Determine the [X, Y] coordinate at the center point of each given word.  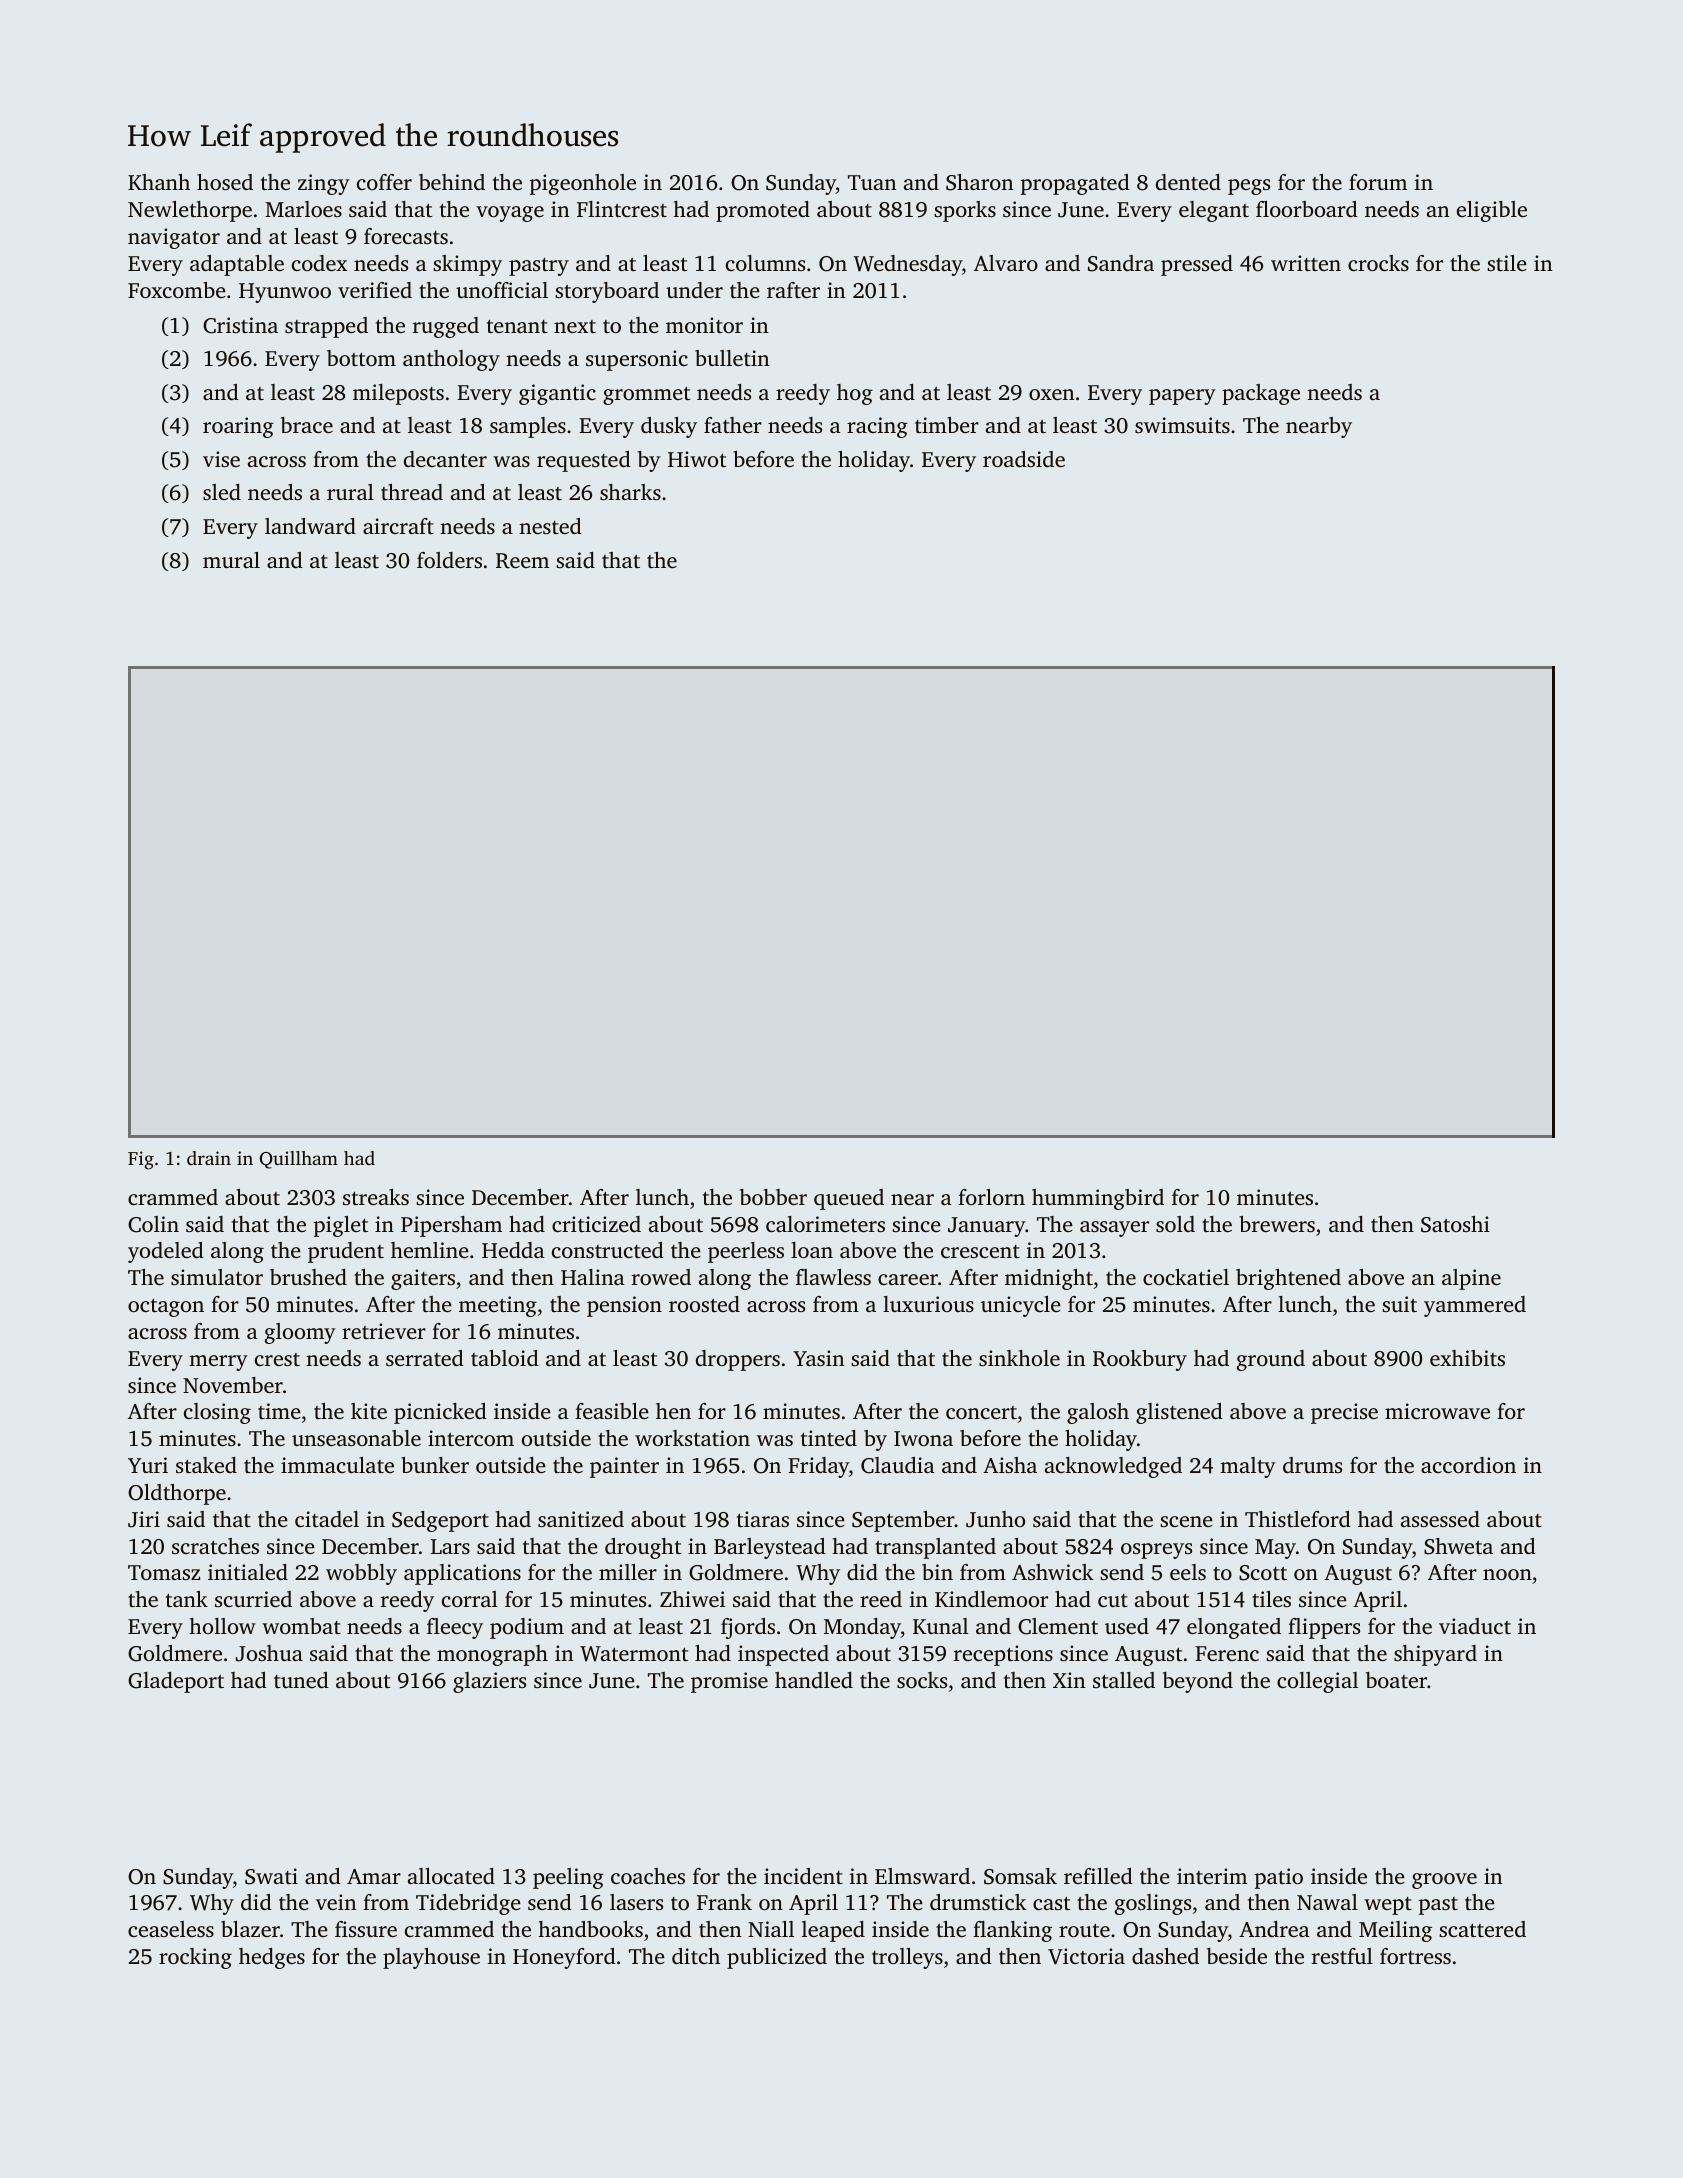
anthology [451, 360]
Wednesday [908, 265]
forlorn [991, 1197]
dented [1188, 182]
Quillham [299, 1160]
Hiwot [697, 459]
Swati [271, 1876]
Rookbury [1140, 1360]
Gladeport [176, 1682]
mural [231, 560]
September [903, 1521]
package [1261, 394]
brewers [1277, 1224]
